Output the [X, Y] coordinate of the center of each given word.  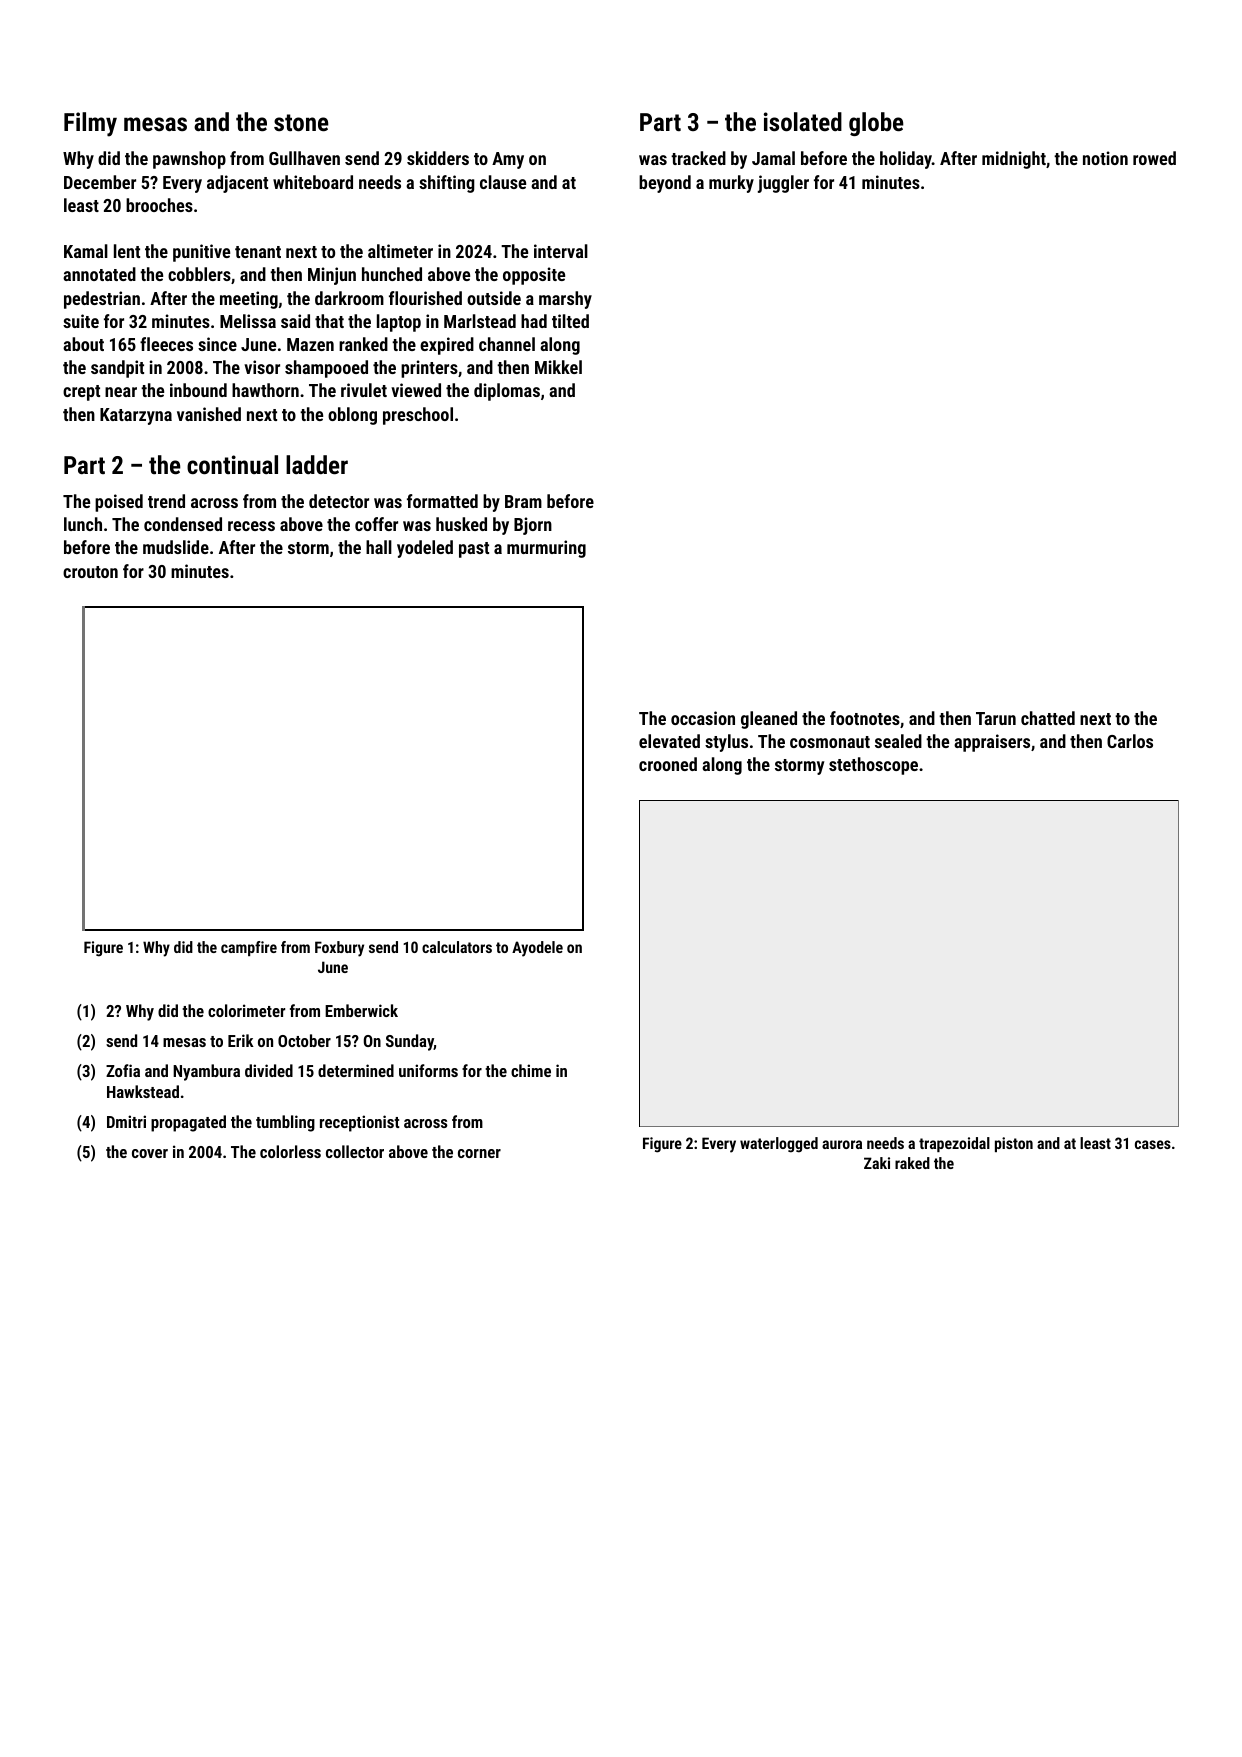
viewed [416, 390]
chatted [1048, 718]
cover [150, 1153]
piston [1014, 1144]
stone [301, 122]
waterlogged [779, 1145]
